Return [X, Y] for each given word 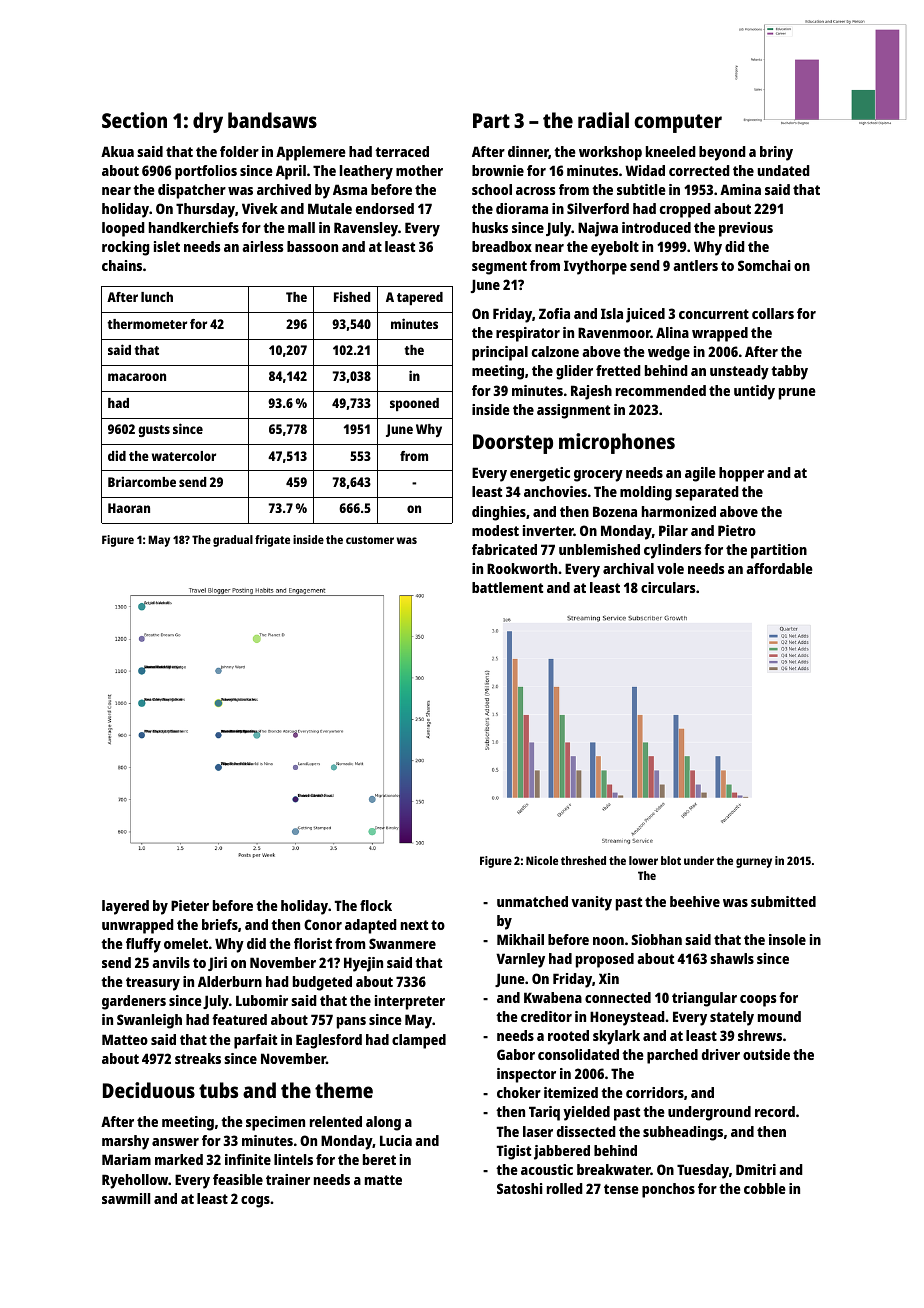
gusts [154, 431]
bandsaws [272, 120]
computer [678, 123]
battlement [507, 587]
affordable [779, 568]
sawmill [126, 1198]
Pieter [190, 905]
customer [370, 540]
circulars [668, 587]
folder [239, 151]
